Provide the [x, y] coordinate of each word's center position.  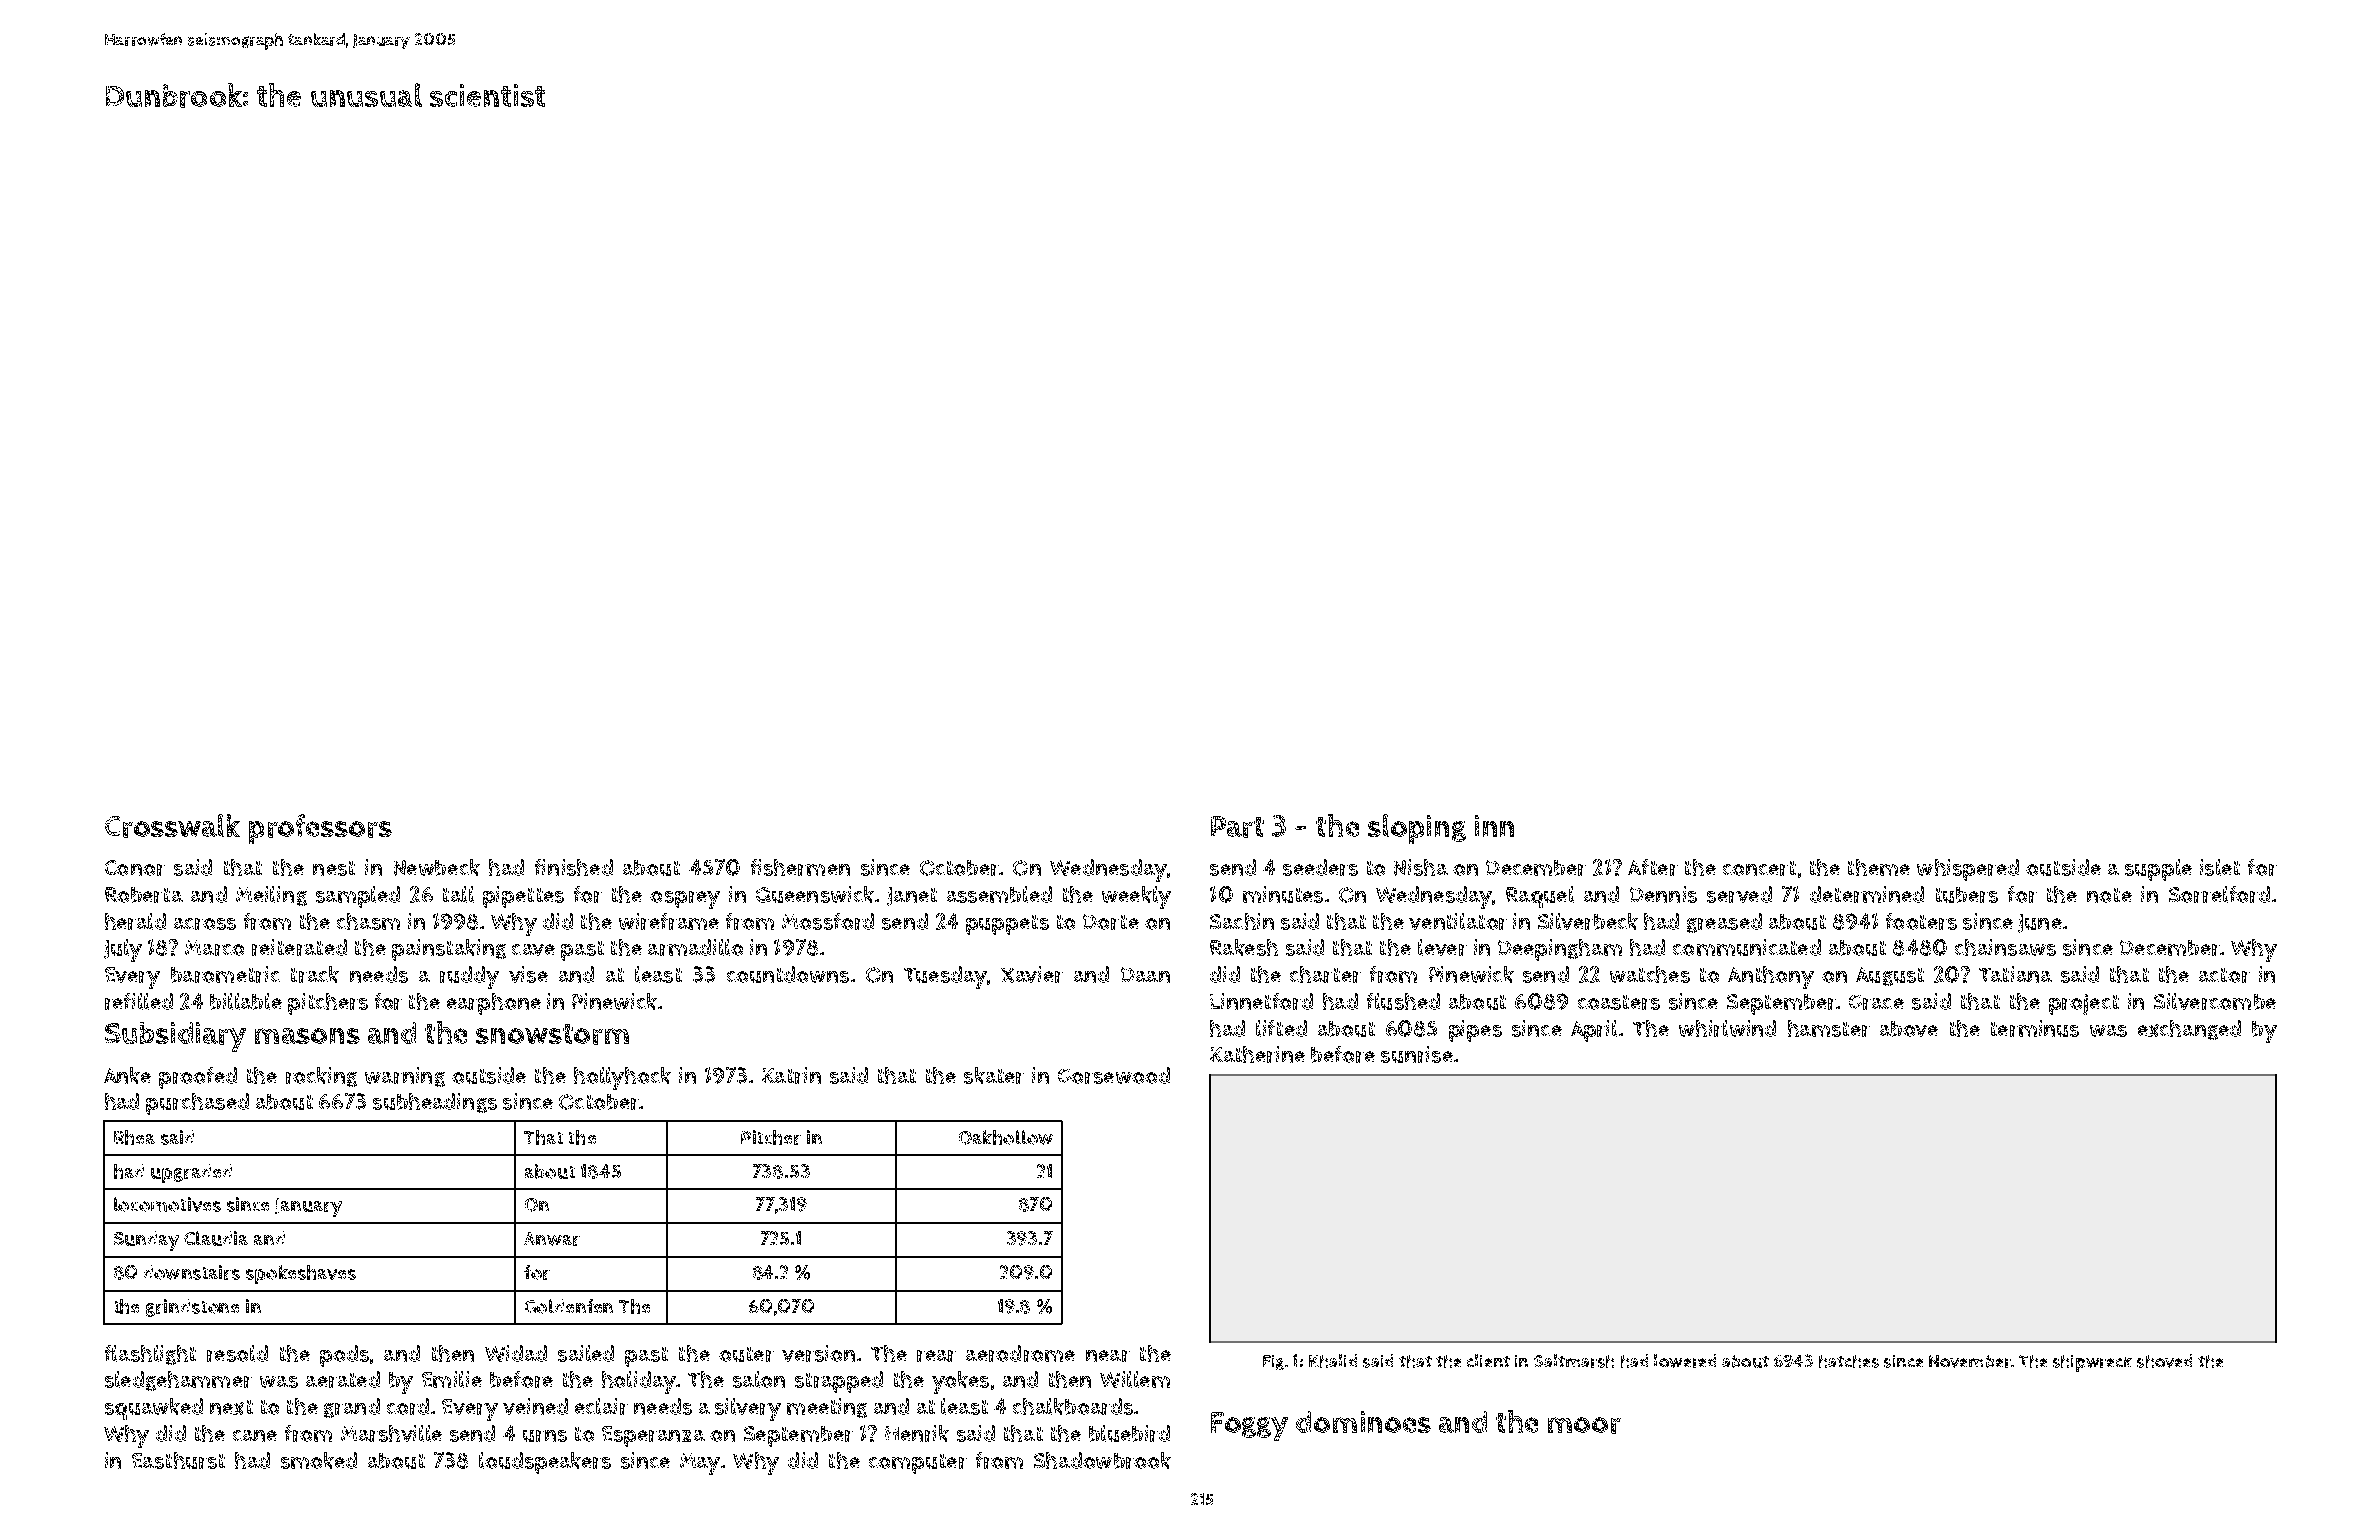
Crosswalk [172, 826]
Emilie [452, 1379]
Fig [1273, 1362]
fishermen [800, 867]
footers [1921, 921]
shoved [2164, 1361]
